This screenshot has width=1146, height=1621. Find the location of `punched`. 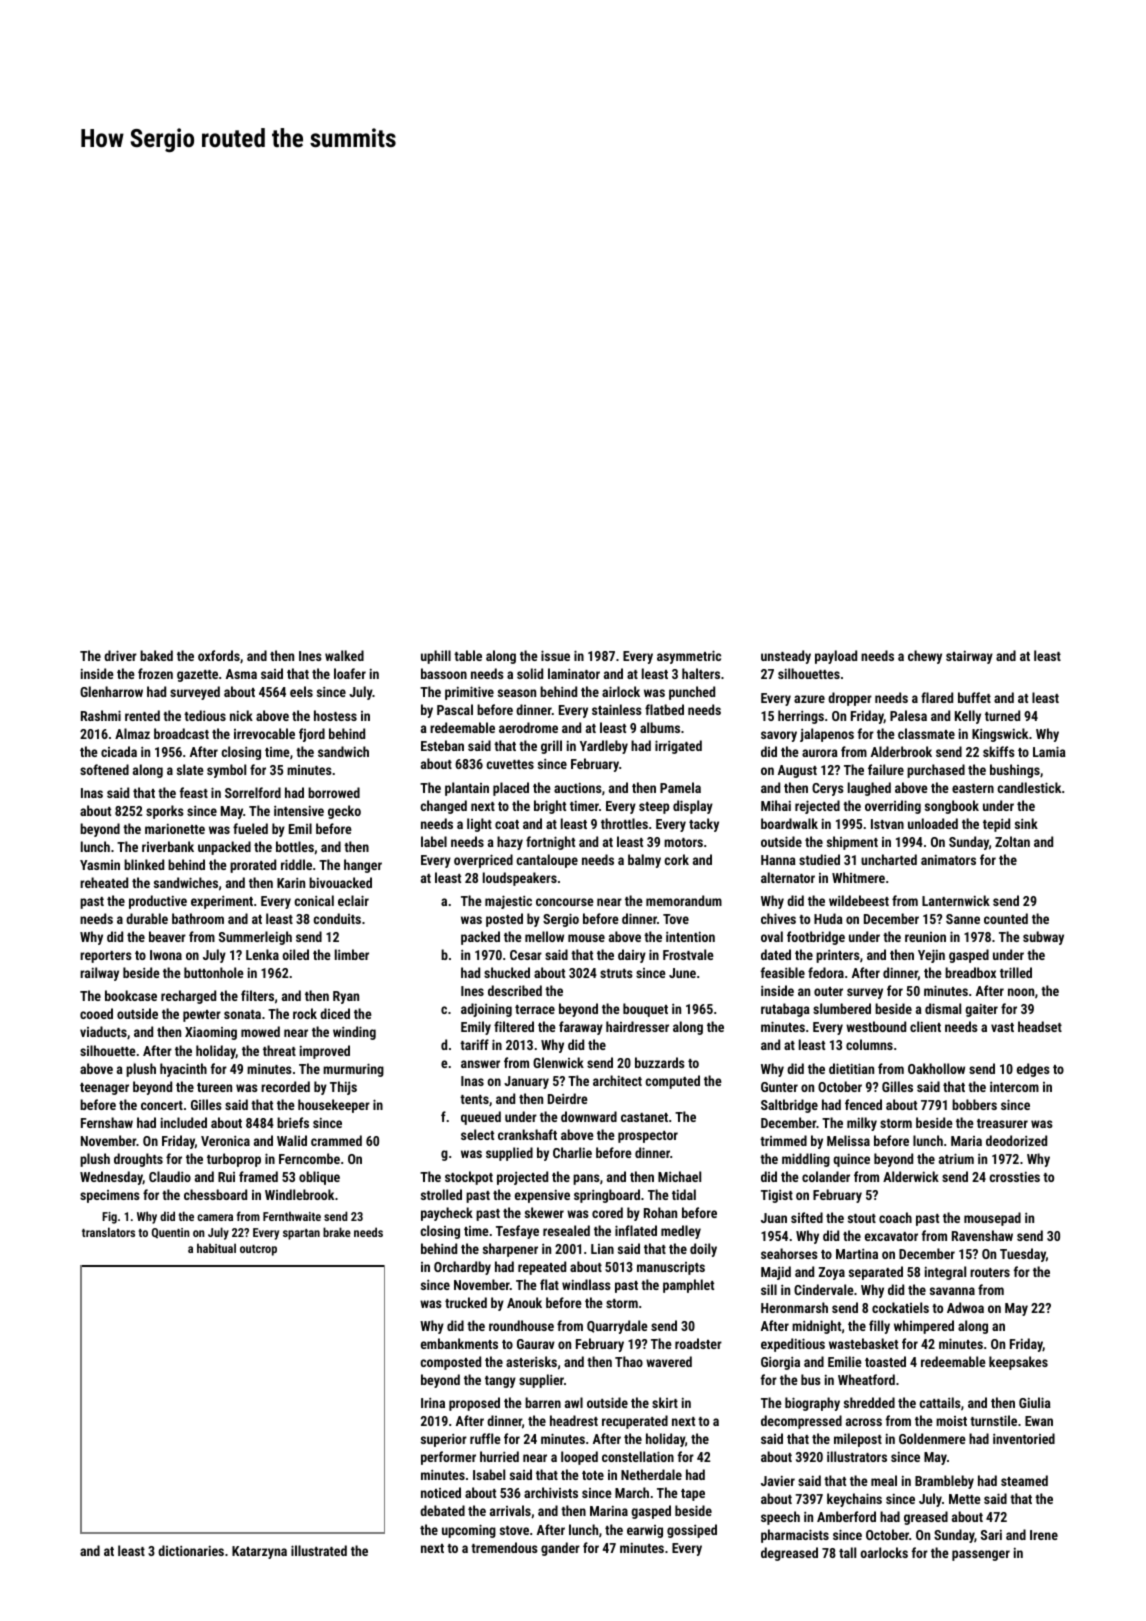

punched is located at coordinates (692, 693).
